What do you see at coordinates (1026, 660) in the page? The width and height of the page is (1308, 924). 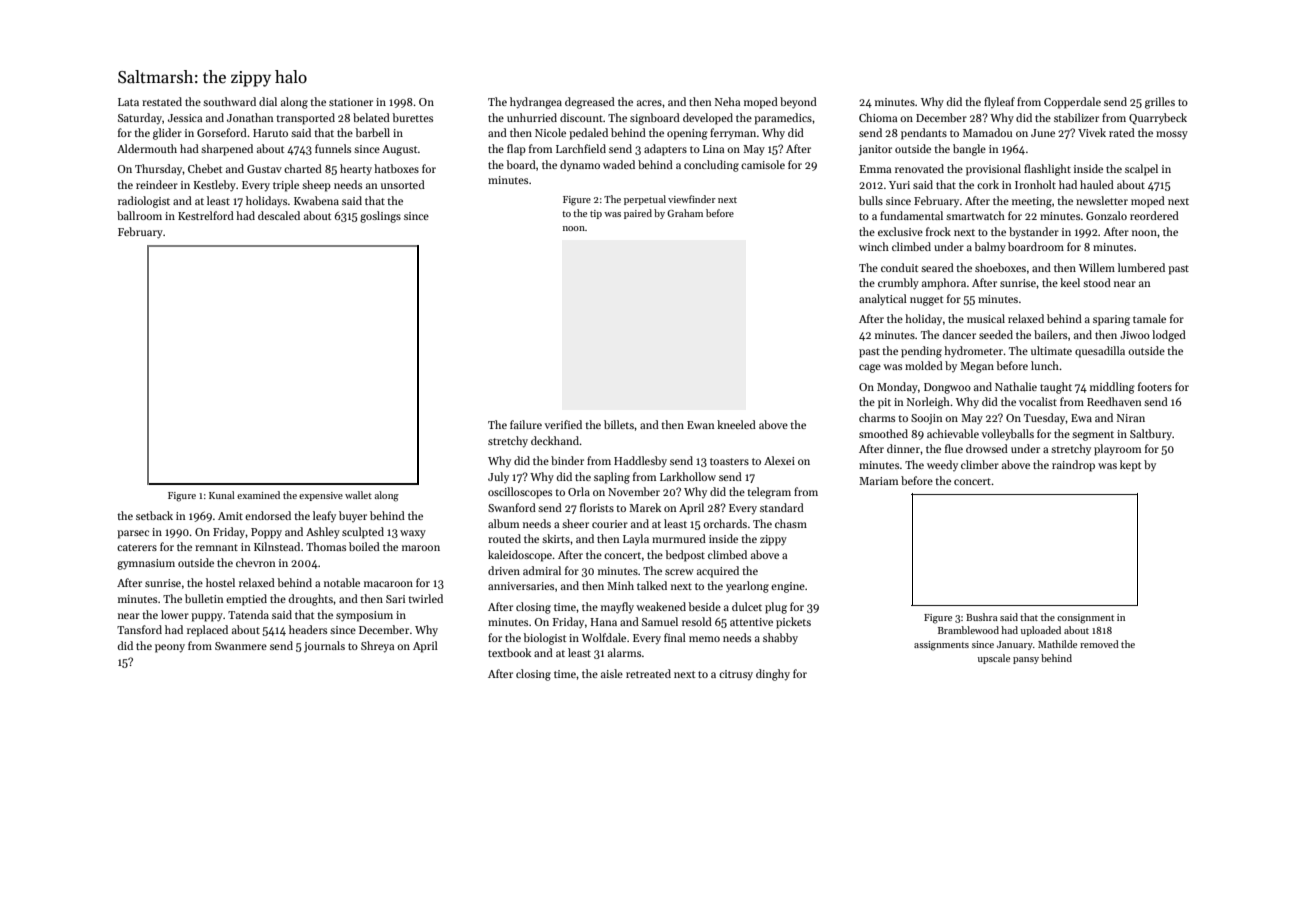 I see `pansy` at bounding box center [1026, 660].
